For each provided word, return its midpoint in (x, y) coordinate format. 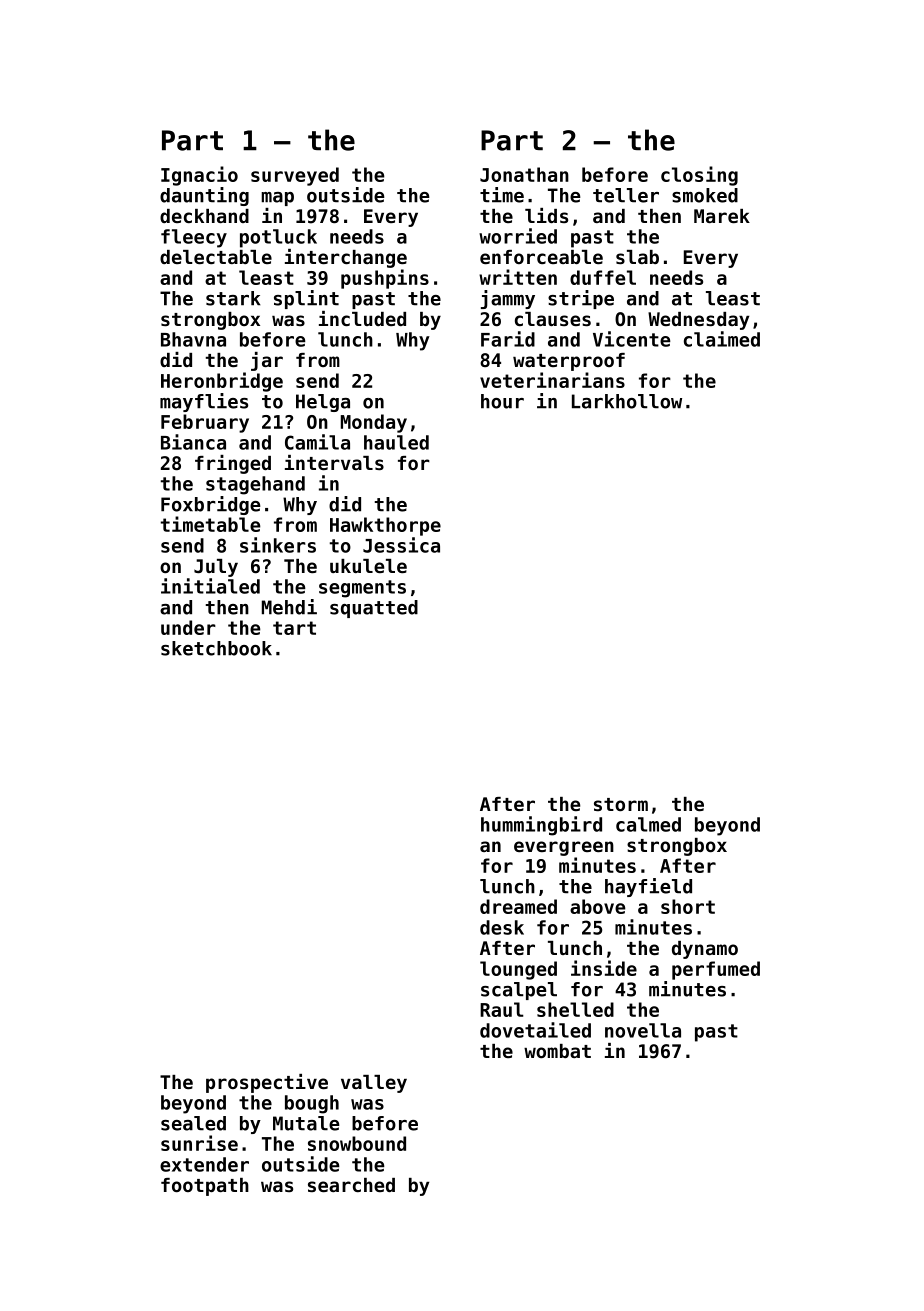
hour (502, 401)
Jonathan (524, 174)
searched (351, 1185)
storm (621, 804)
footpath (205, 1187)
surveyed (295, 176)
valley (374, 1084)
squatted (374, 609)
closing (699, 176)
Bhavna (193, 339)
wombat (557, 1051)
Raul (502, 1009)
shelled (575, 1009)
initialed (210, 586)
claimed (722, 339)
